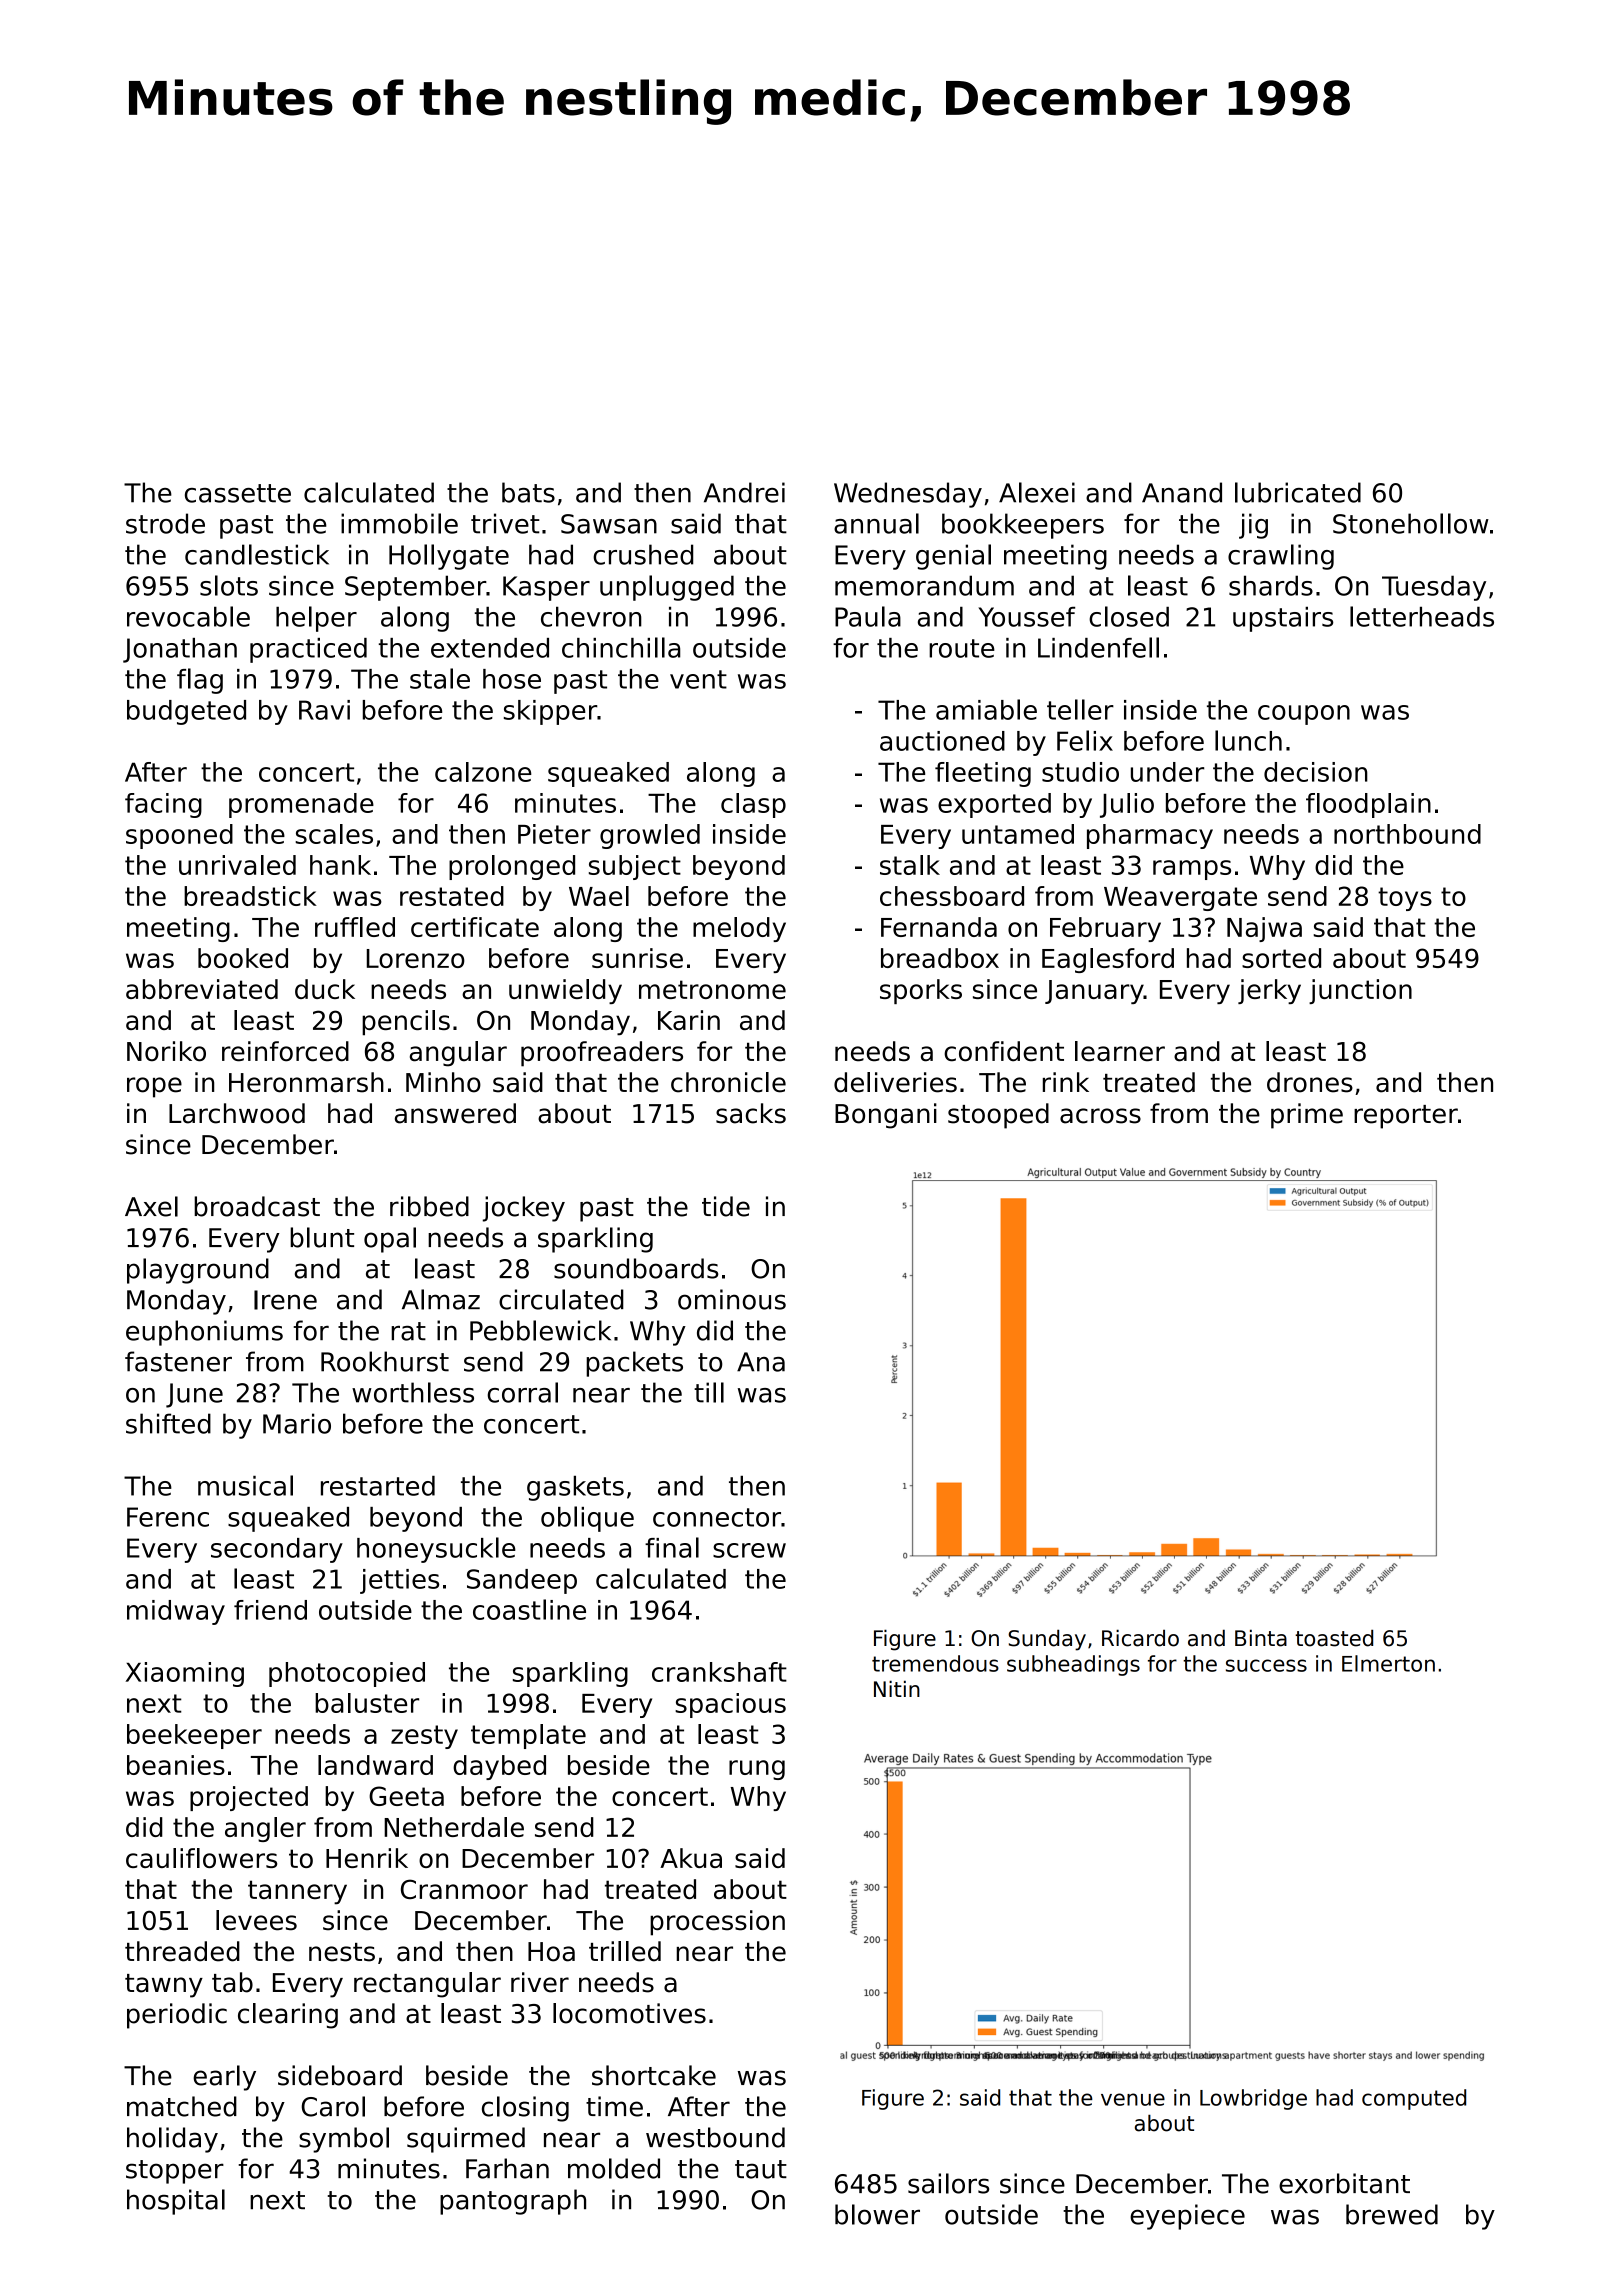 The height and width of the screenshot is (2292, 1620). I want to click on squirmed, so click(466, 2140).
